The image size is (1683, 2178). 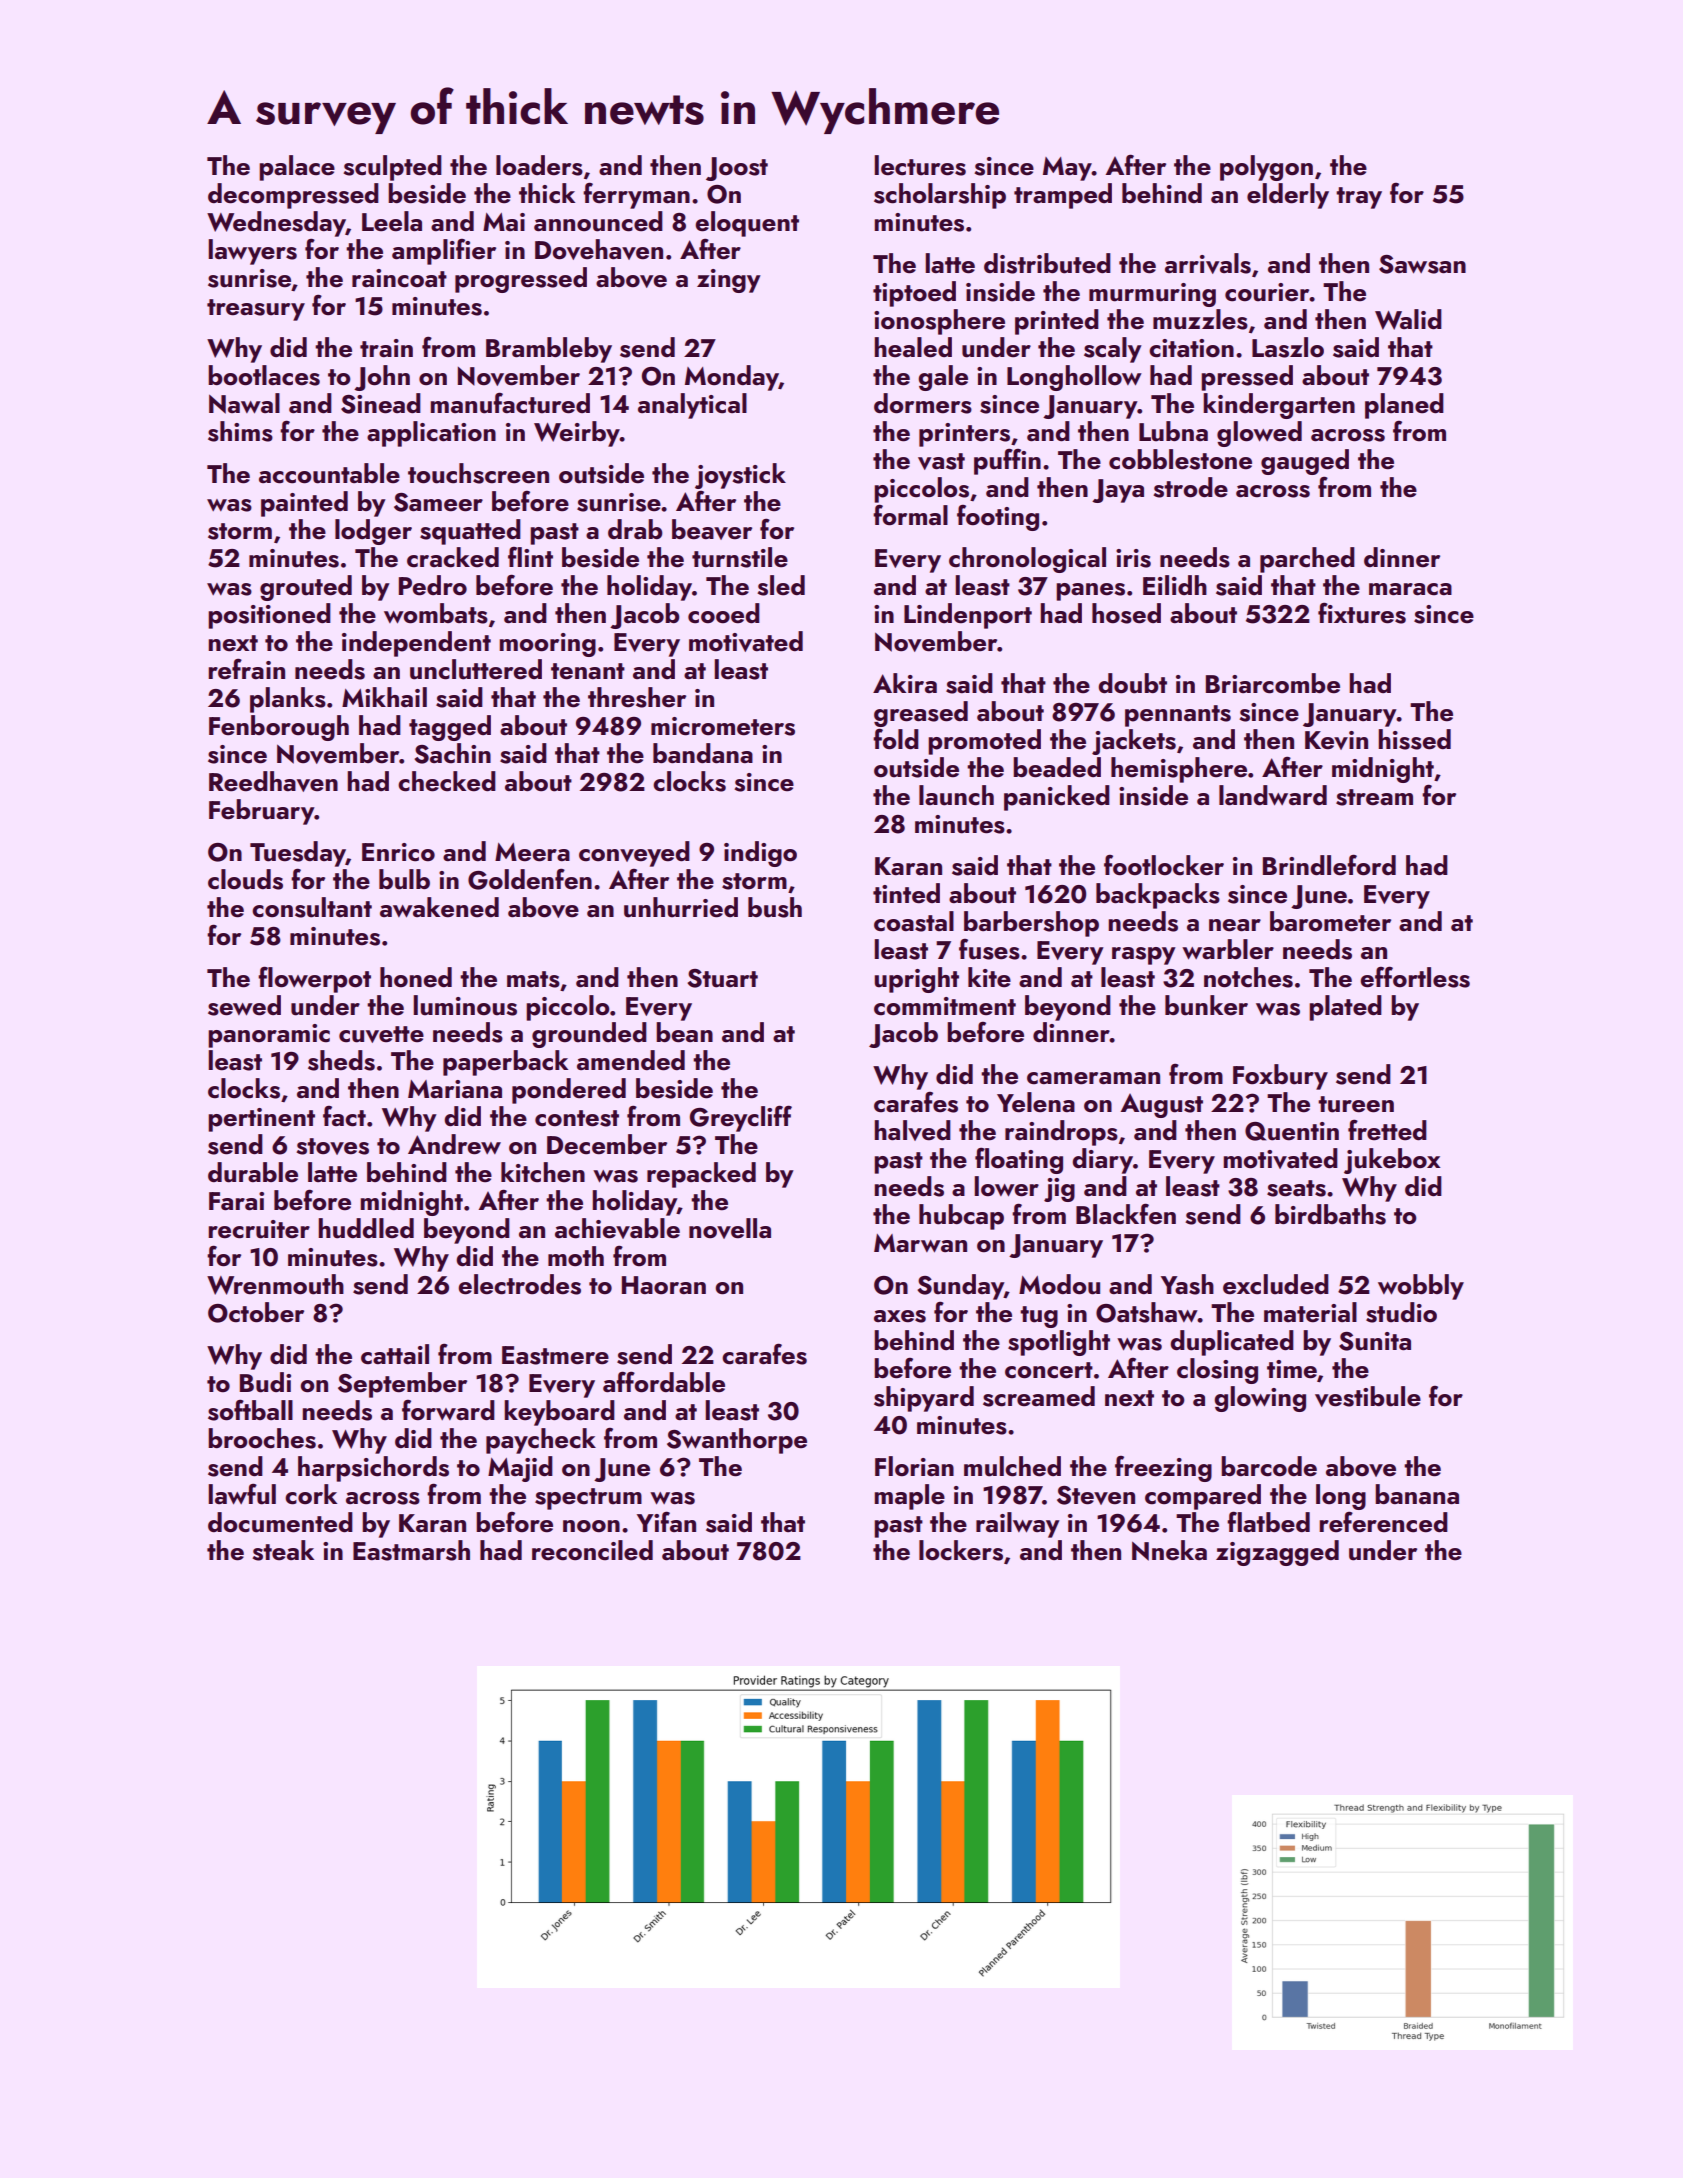 What do you see at coordinates (1266, 168) in the page?
I see `polygon` at bounding box center [1266, 168].
